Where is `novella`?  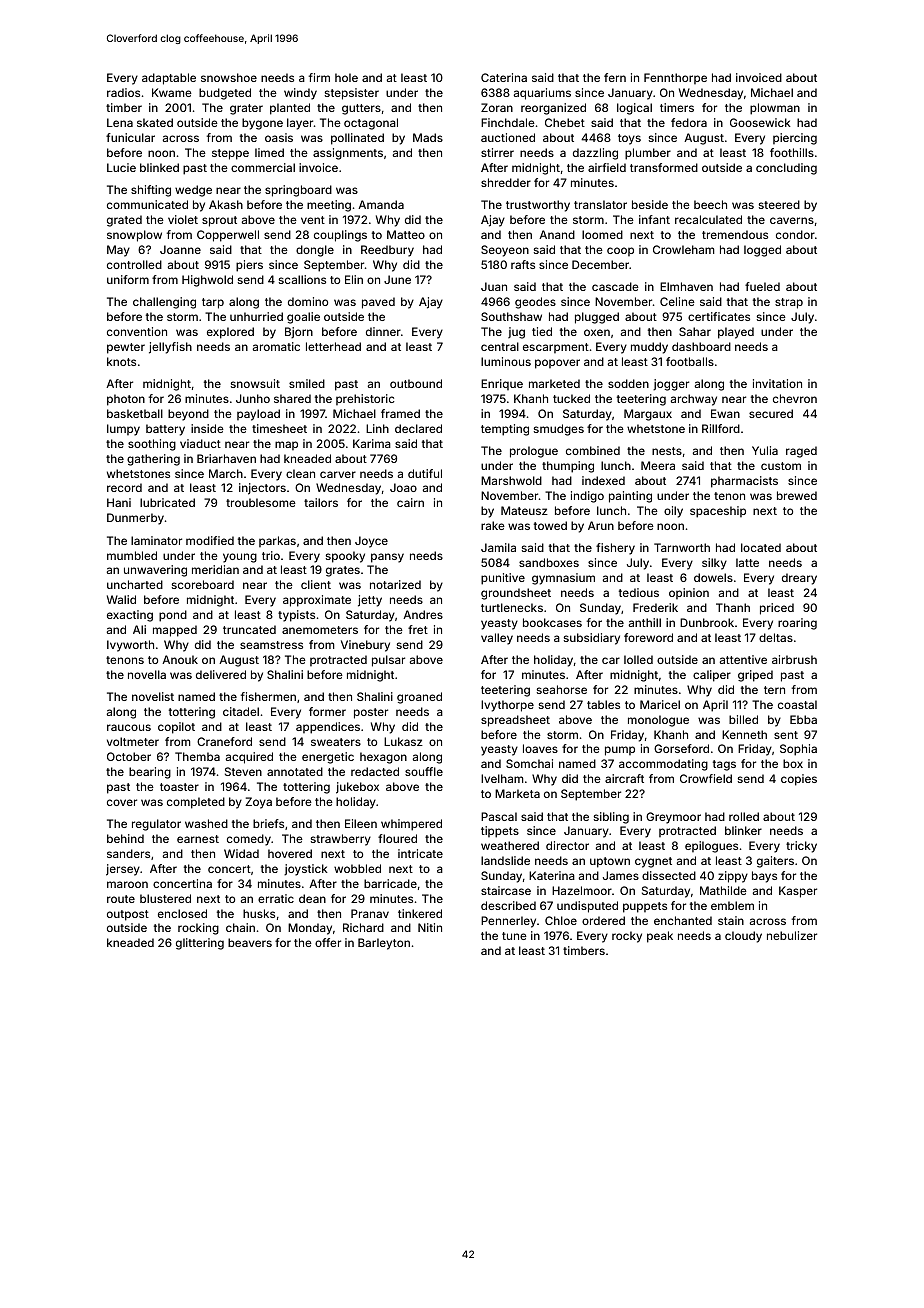
novella is located at coordinates (147, 674).
